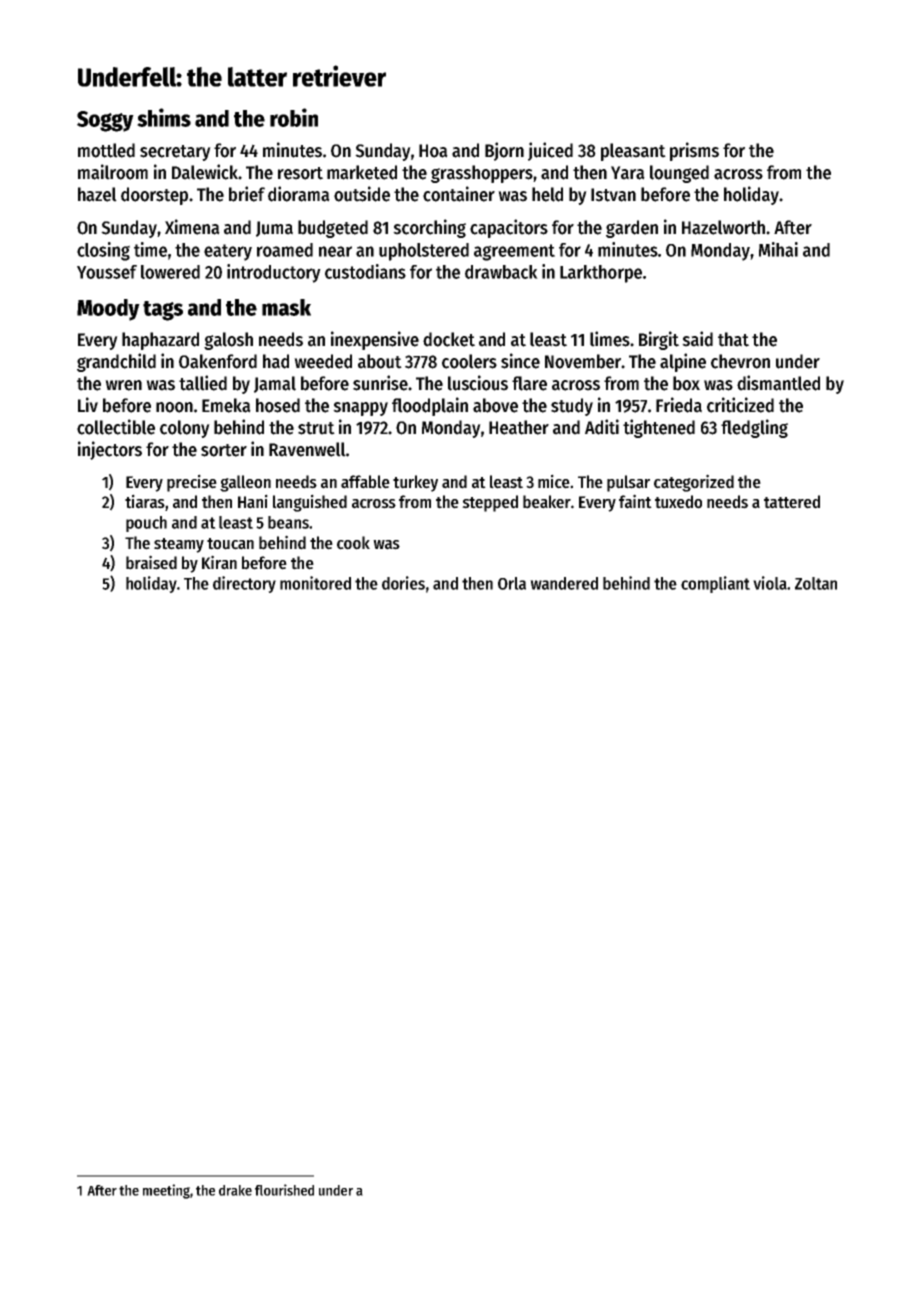  Describe the element at coordinates (151, 562) in the document. I see `braised` at that location.
